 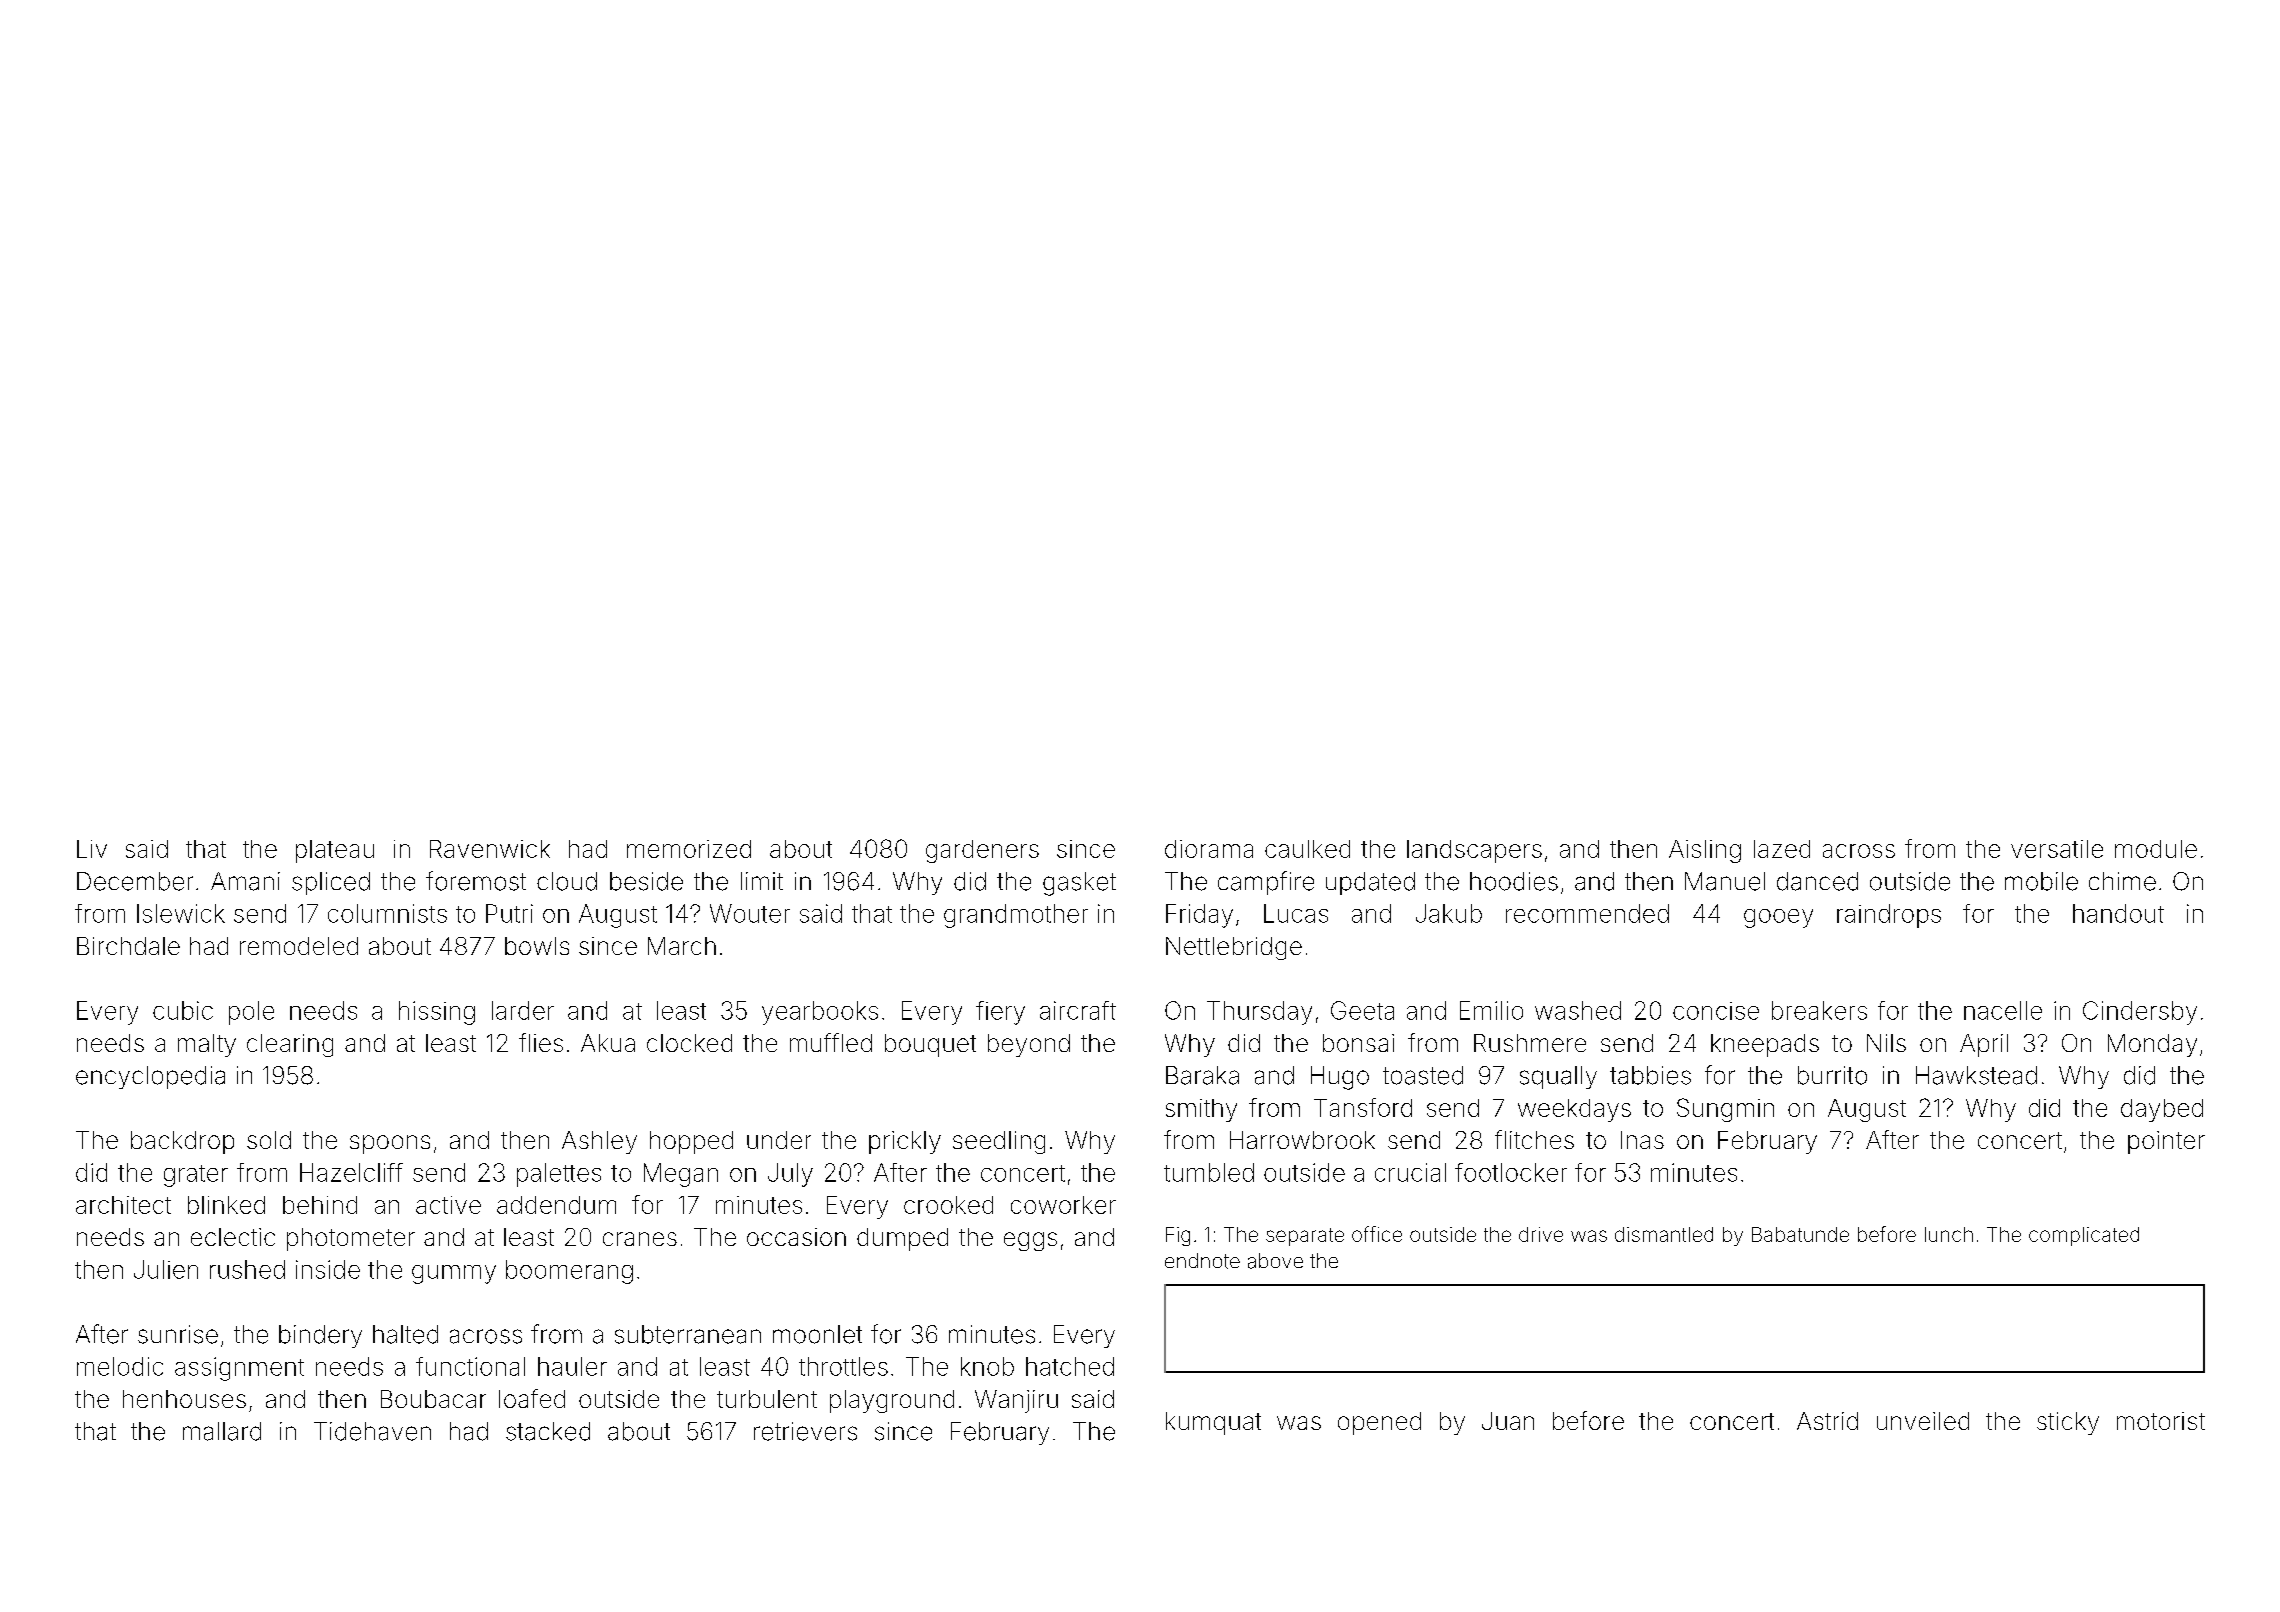 What do you see at coordinates (982, 851) in the image?
I see `gardeners` at bounding box center [982, 851].
